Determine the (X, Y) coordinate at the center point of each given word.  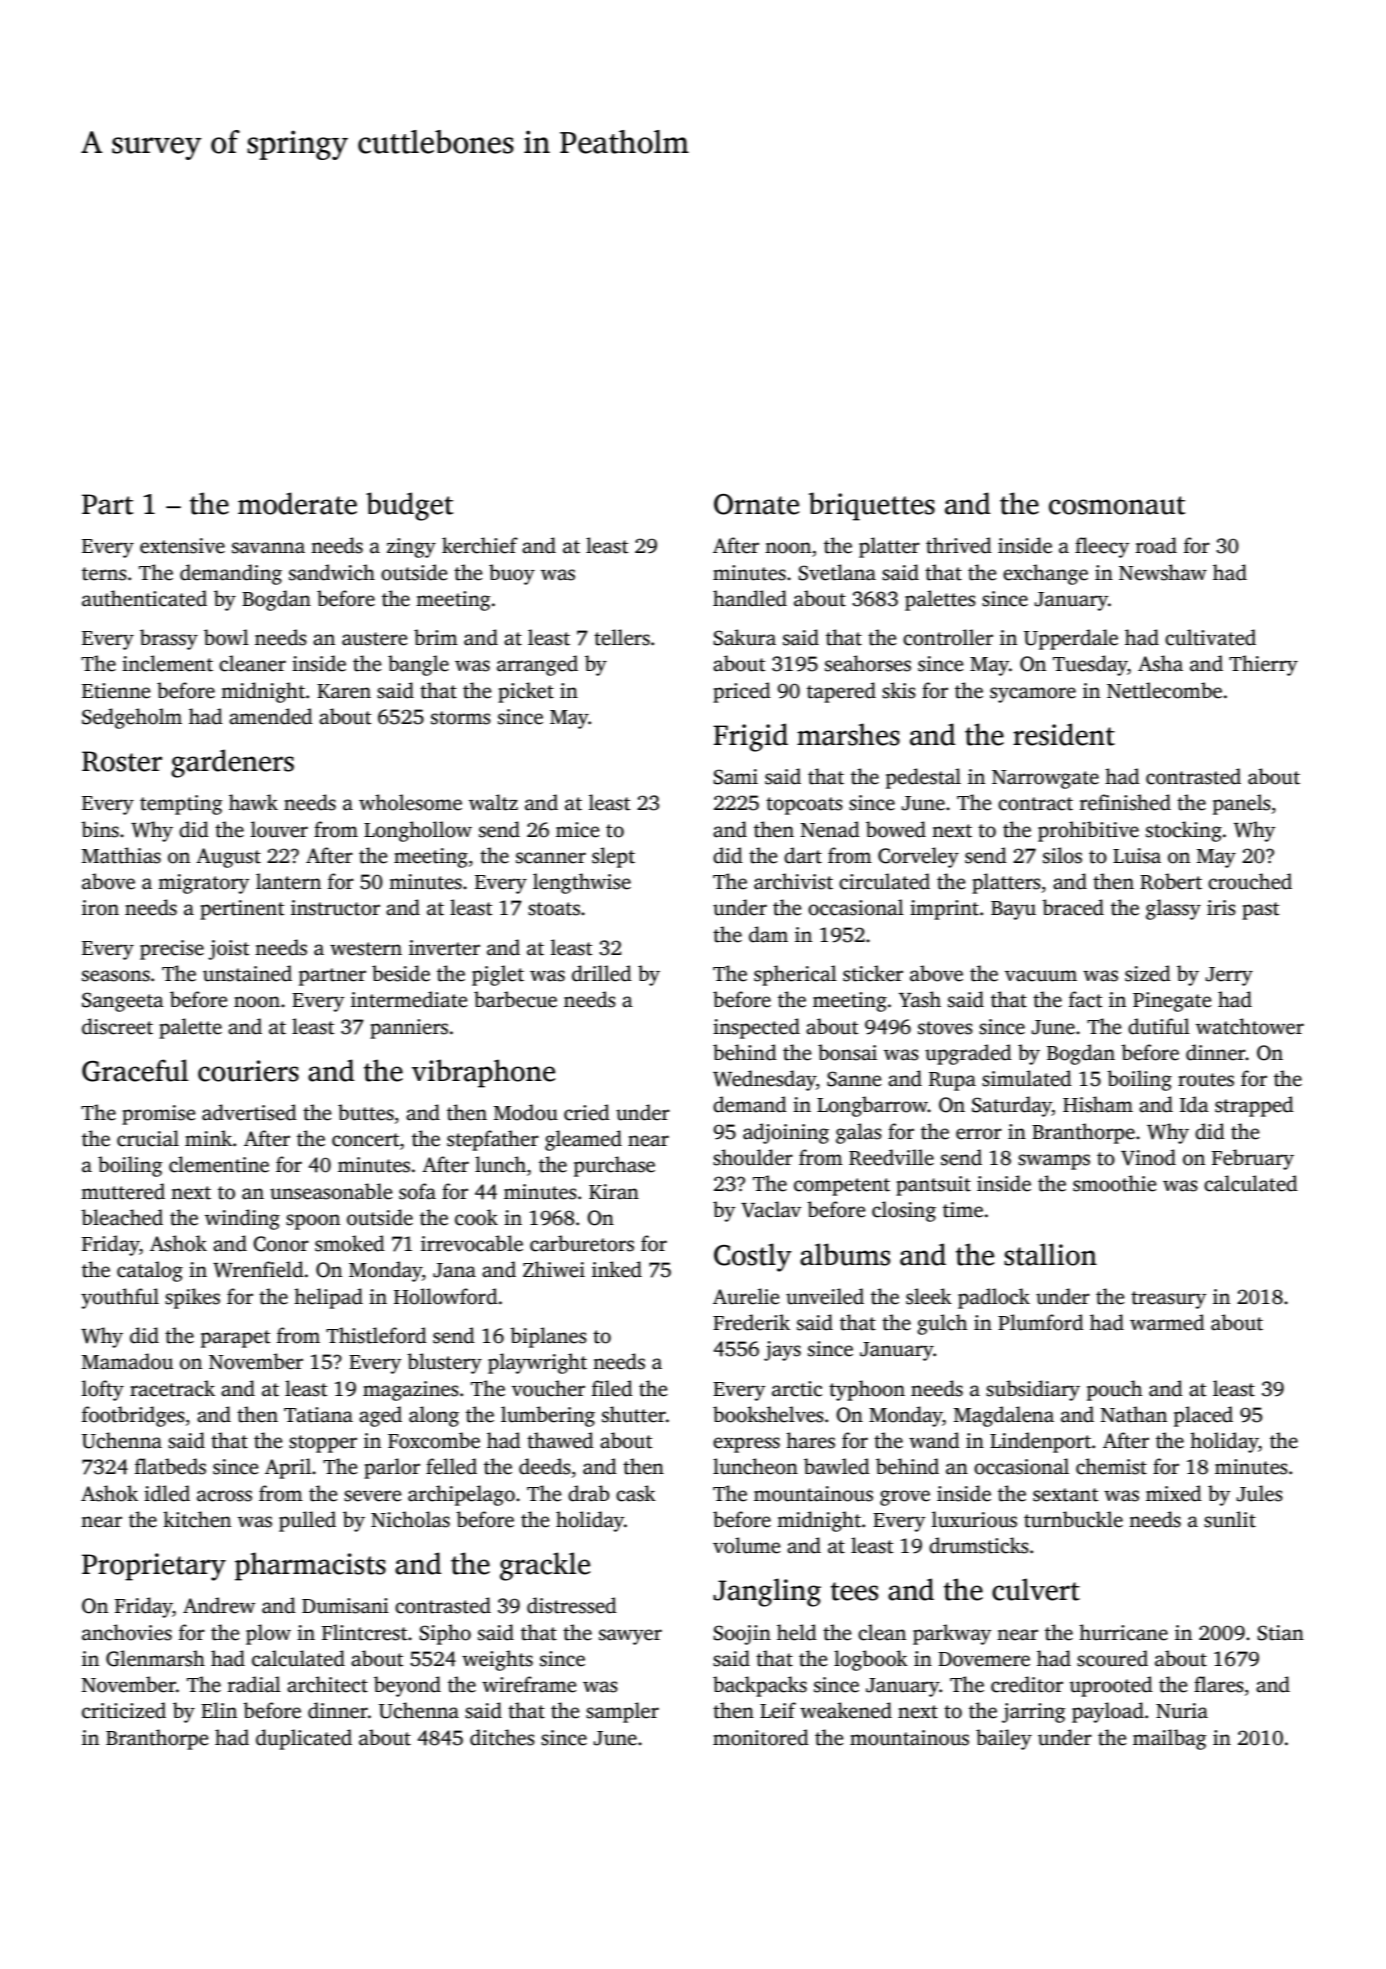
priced (742, 692)
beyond (407, 1686)
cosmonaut (1117, 505)
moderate (297, 503)
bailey (1004, 1739)
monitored (761, 1737)
